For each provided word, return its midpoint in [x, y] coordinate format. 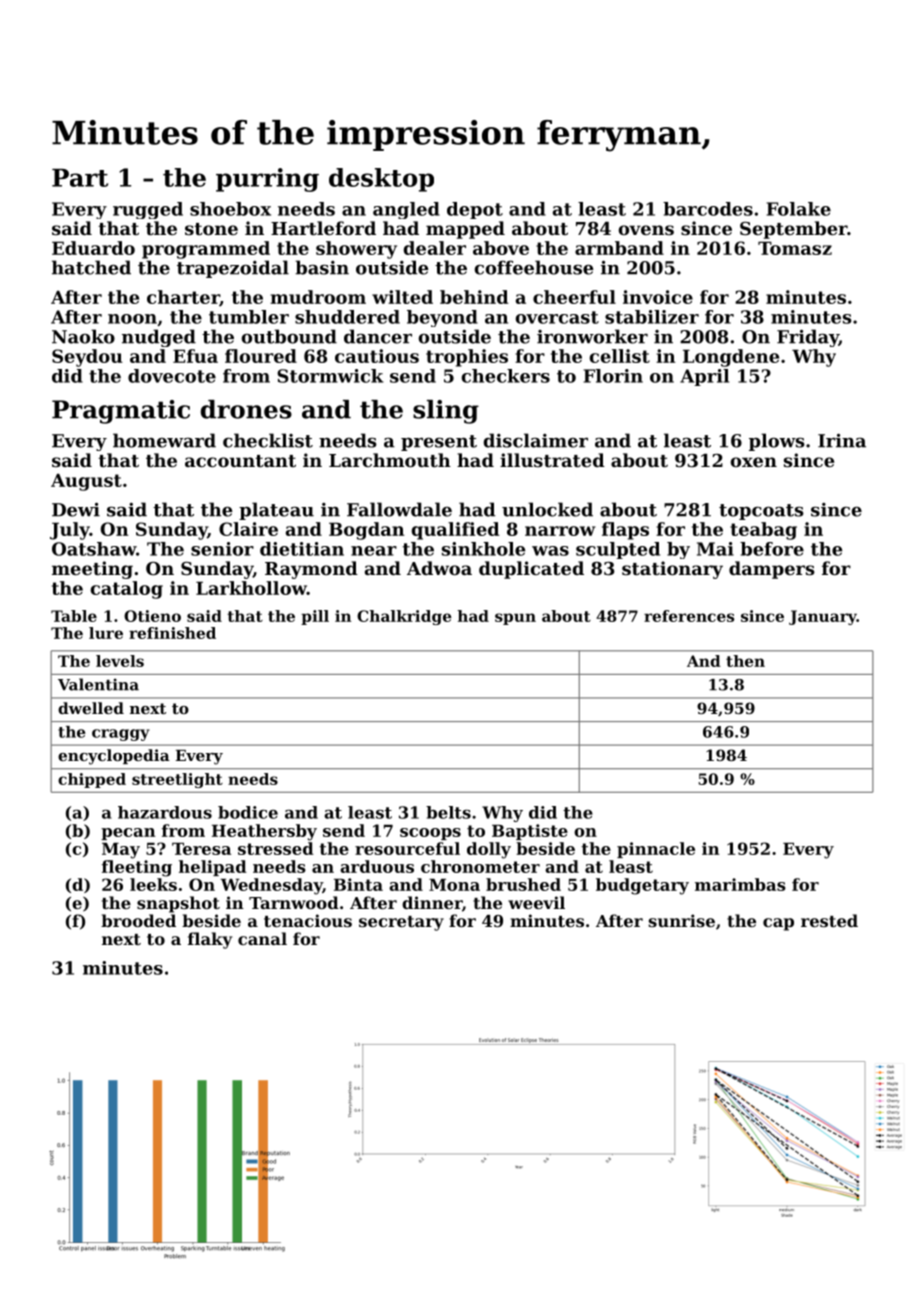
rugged [148, 210]
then [745, 661]
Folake [799, 209]
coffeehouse [534, 267]
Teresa [201, 849]
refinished [172, 633]
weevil [536, 902]
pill [315, 617]
